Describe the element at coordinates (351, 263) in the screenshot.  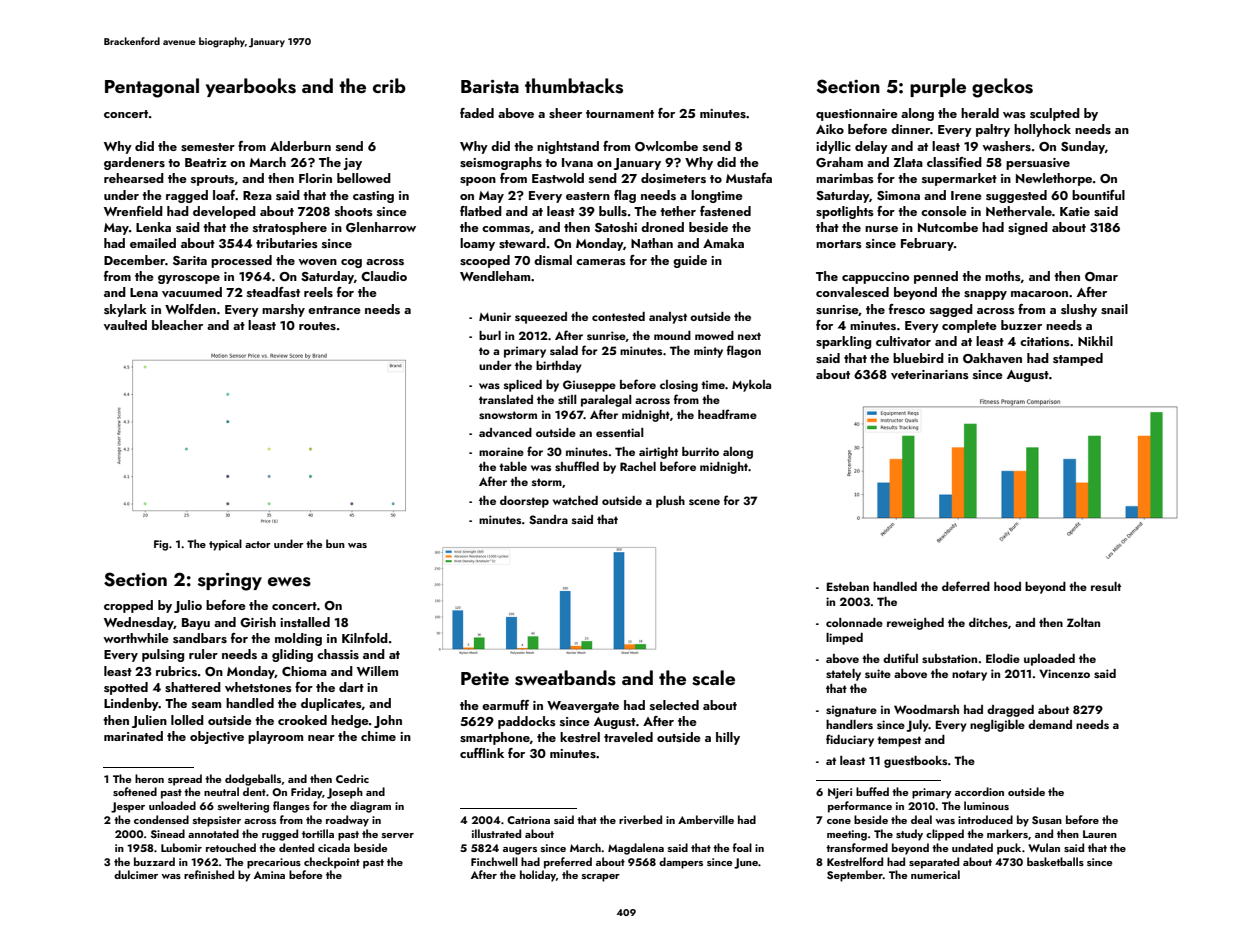
I see `cog` at that location.
